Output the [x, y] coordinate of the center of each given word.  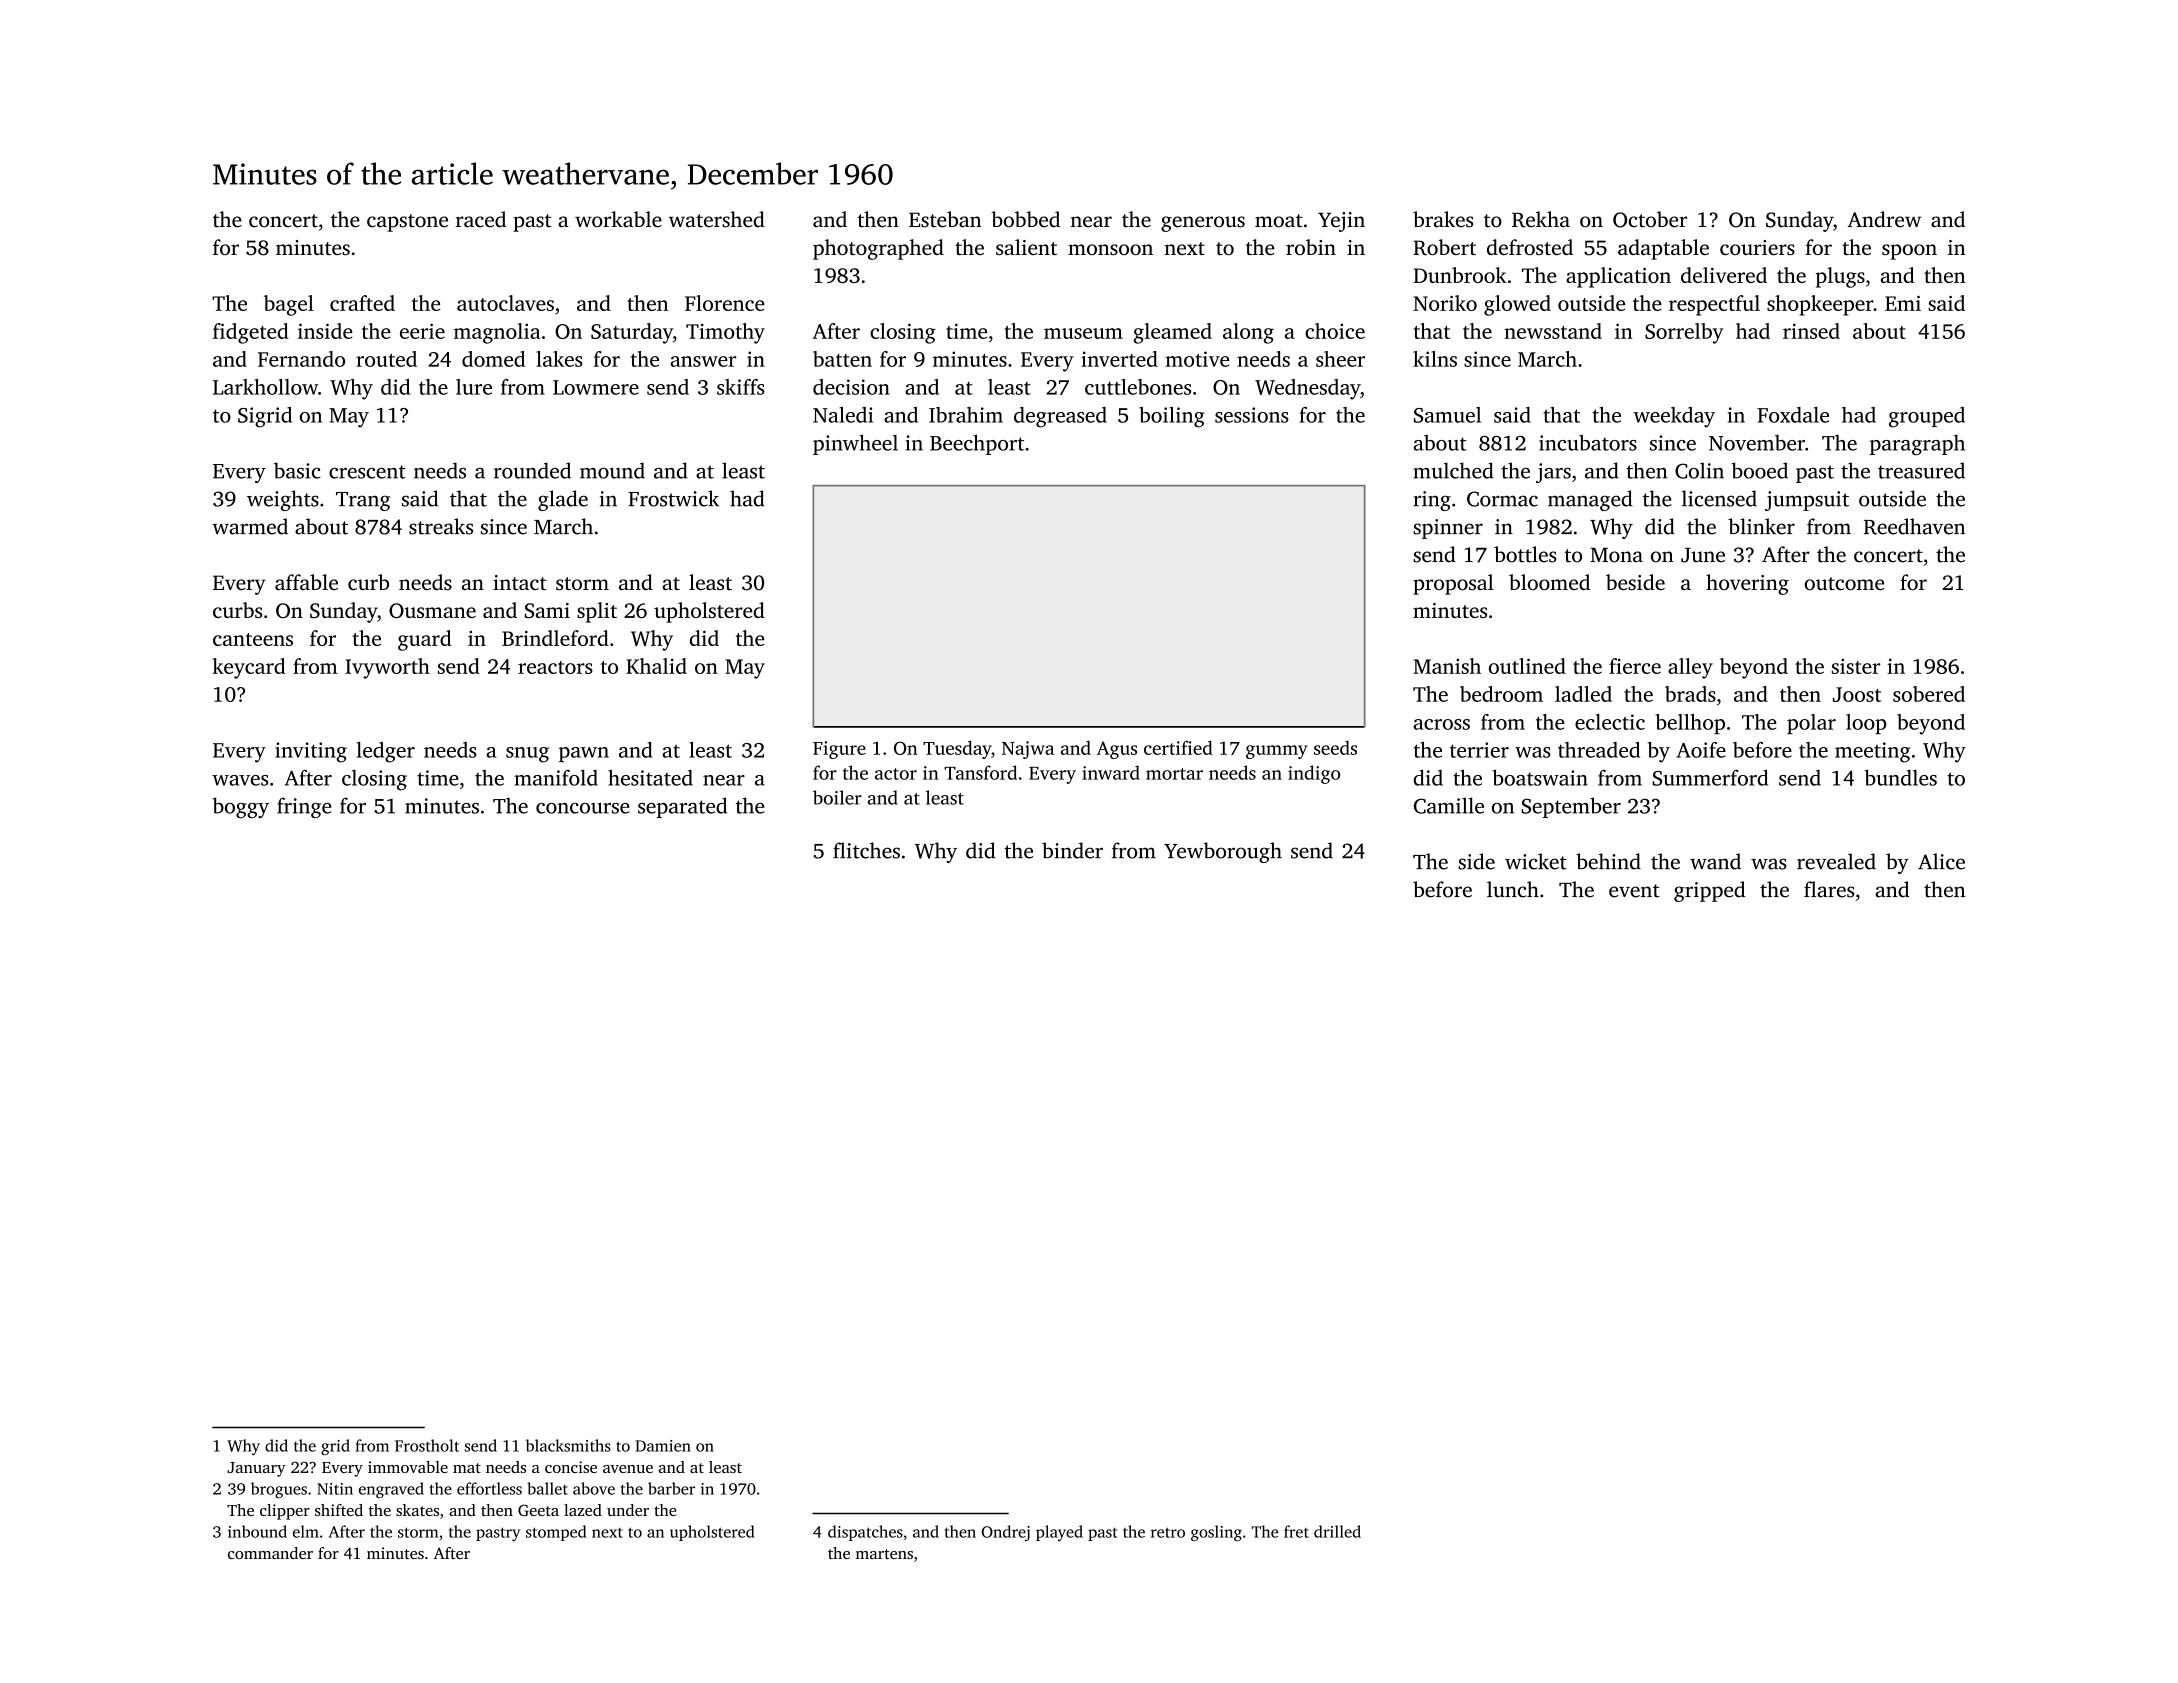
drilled [1337, 1531]
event [1634, 891]
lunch [1513, 889]
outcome [1844, 583]
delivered [1724, 275]
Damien [663, 1446]
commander [270, 1553]
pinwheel [855, 444]
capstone [407, 223]
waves [240, 780]
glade [563, 500]
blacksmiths [568, 1445]
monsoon [1110, 249]
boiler [837, 797]
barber [671, 1488]
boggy [241, 807]
